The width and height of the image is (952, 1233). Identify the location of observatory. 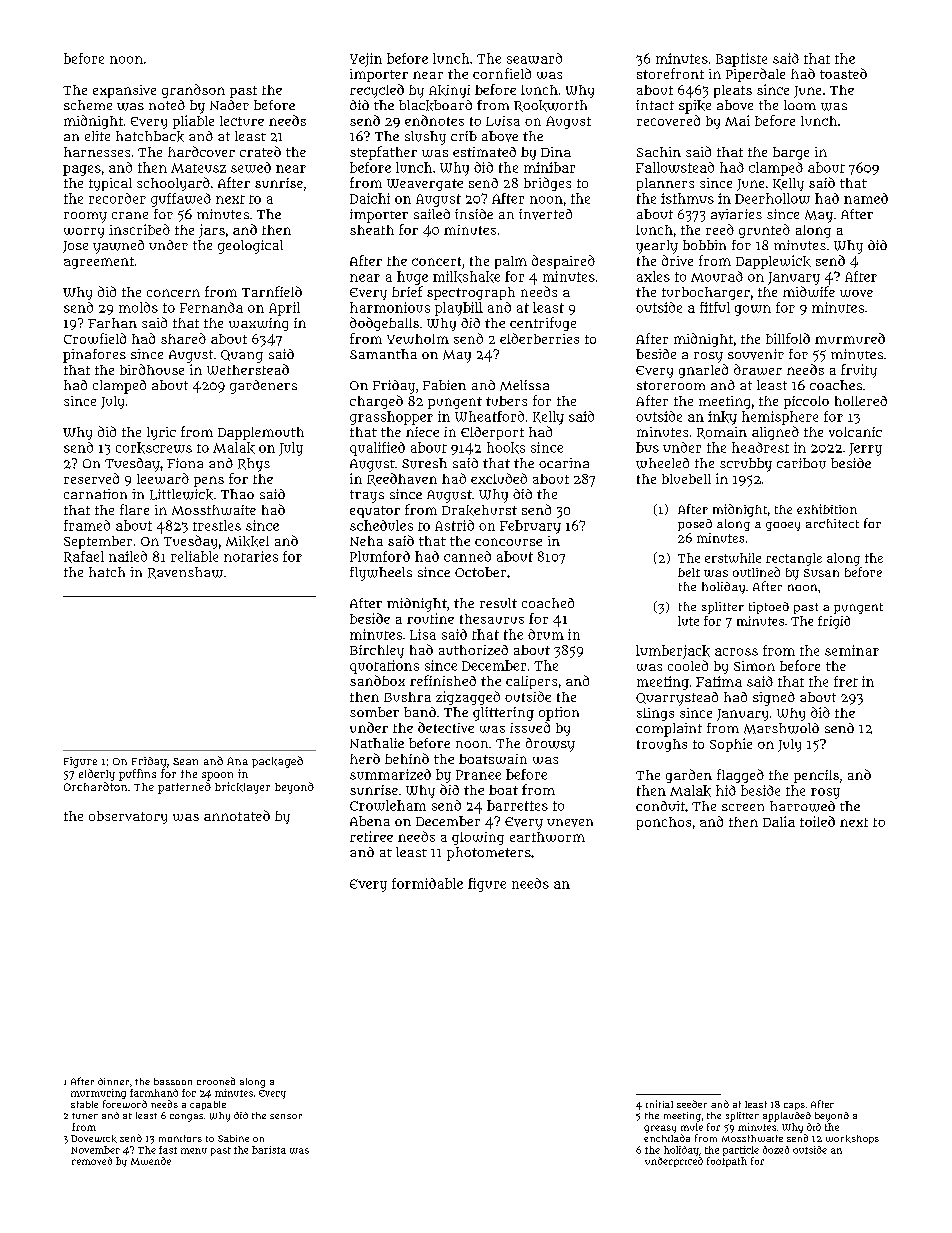
(128, 817).
